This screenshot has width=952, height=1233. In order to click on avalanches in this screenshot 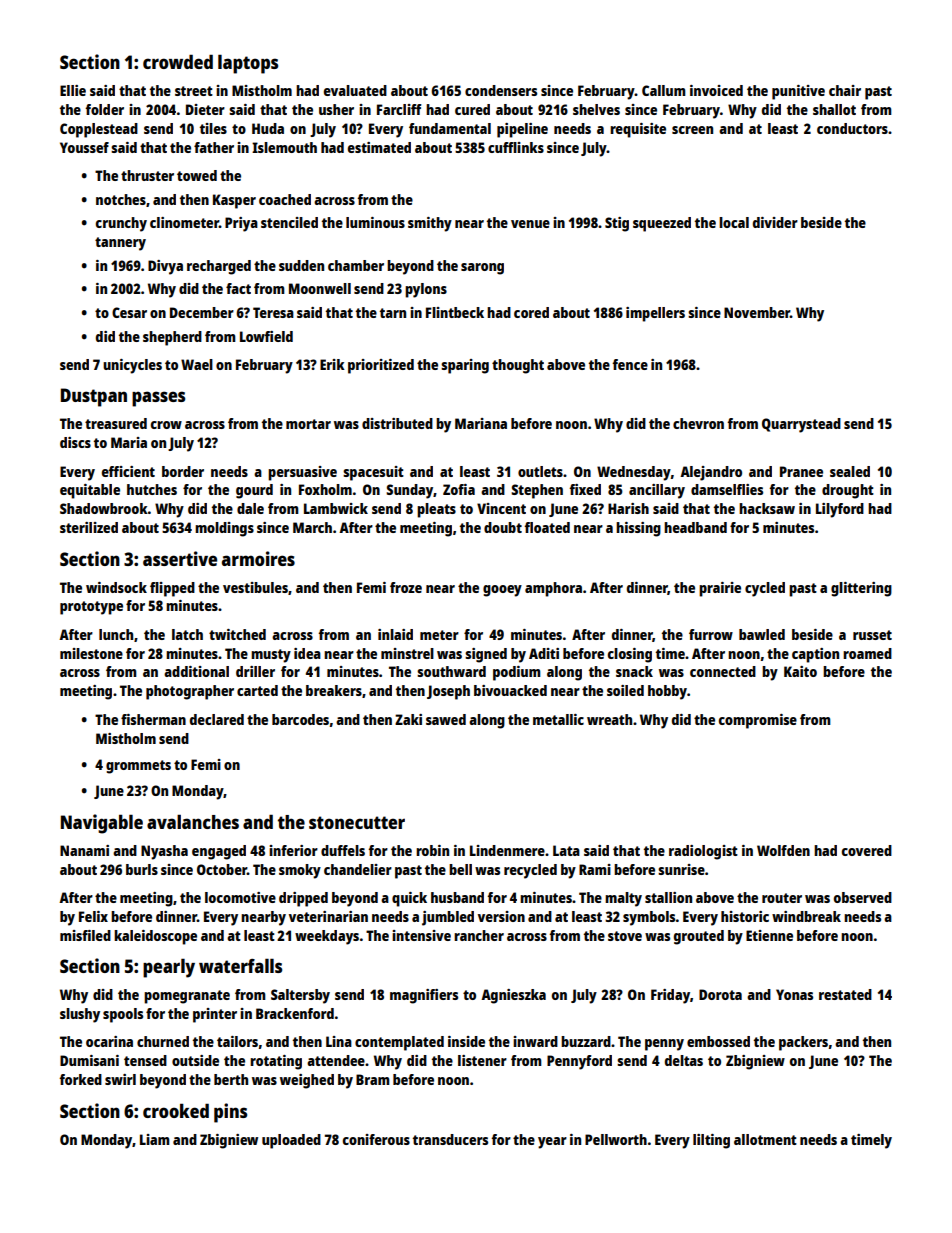, I will do `click(193, 821)`.
